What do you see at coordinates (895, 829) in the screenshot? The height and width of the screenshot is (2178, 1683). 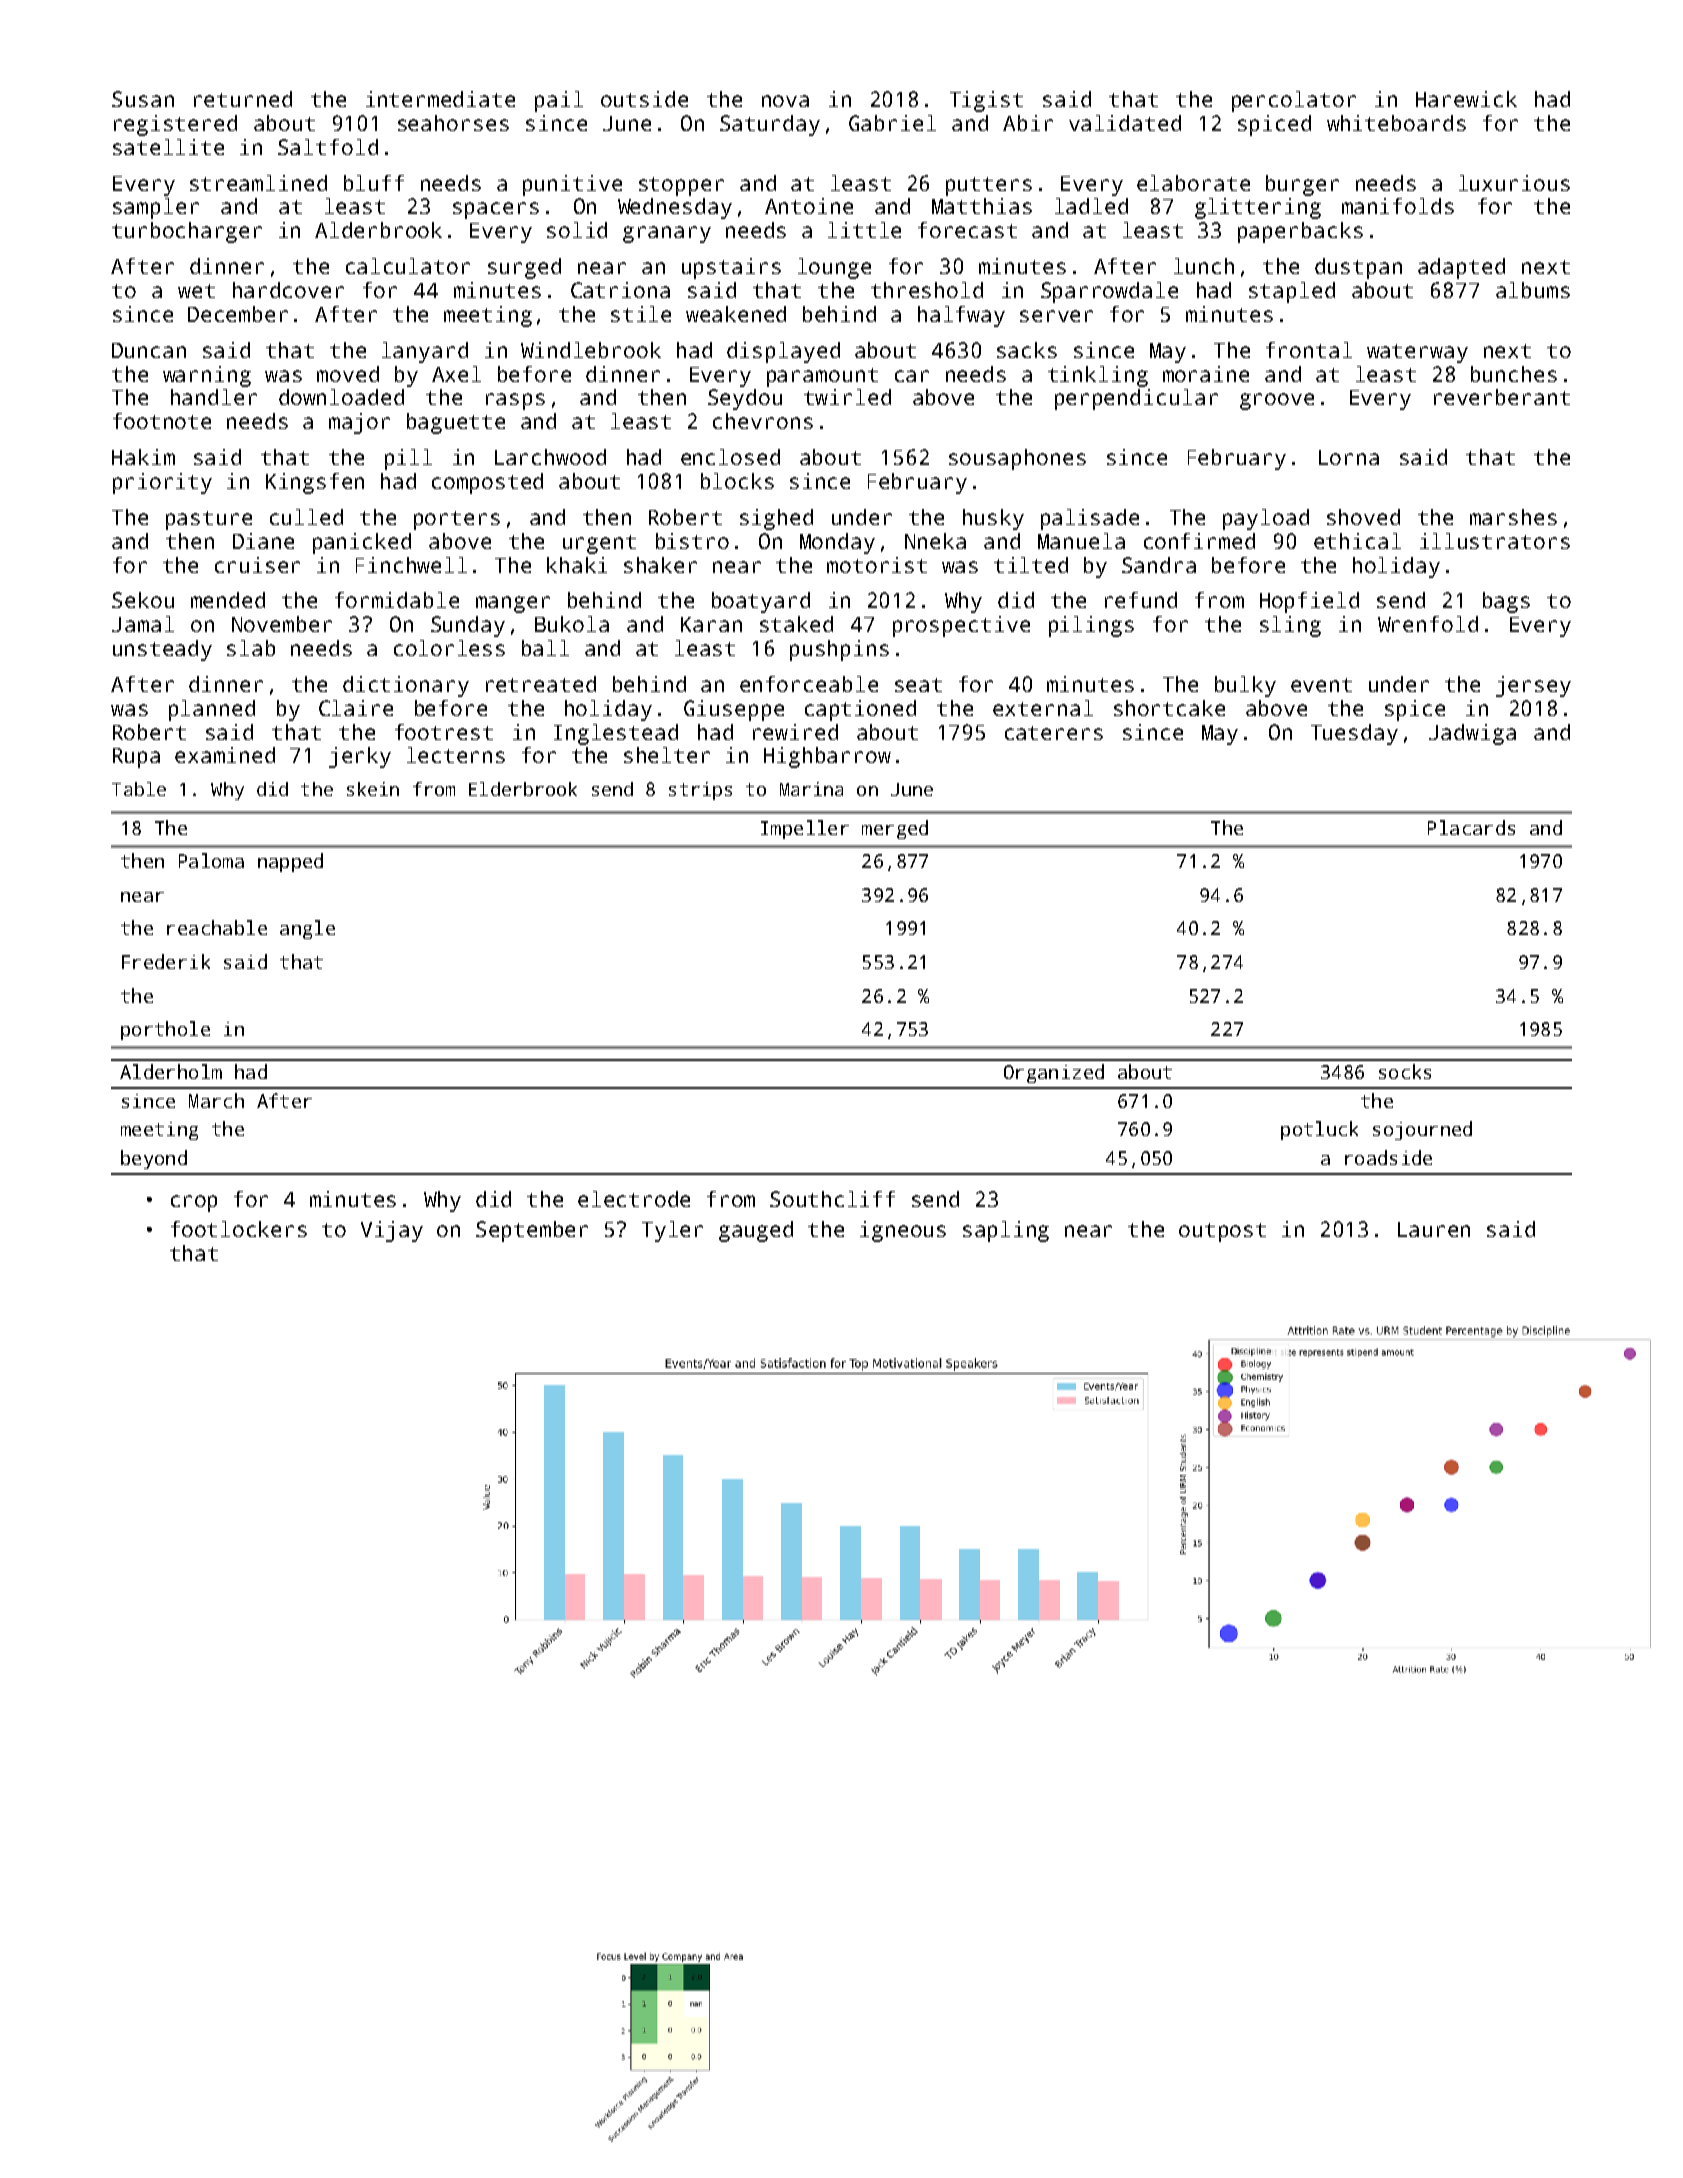 I see `merged` at bounding box center [895, 829].
